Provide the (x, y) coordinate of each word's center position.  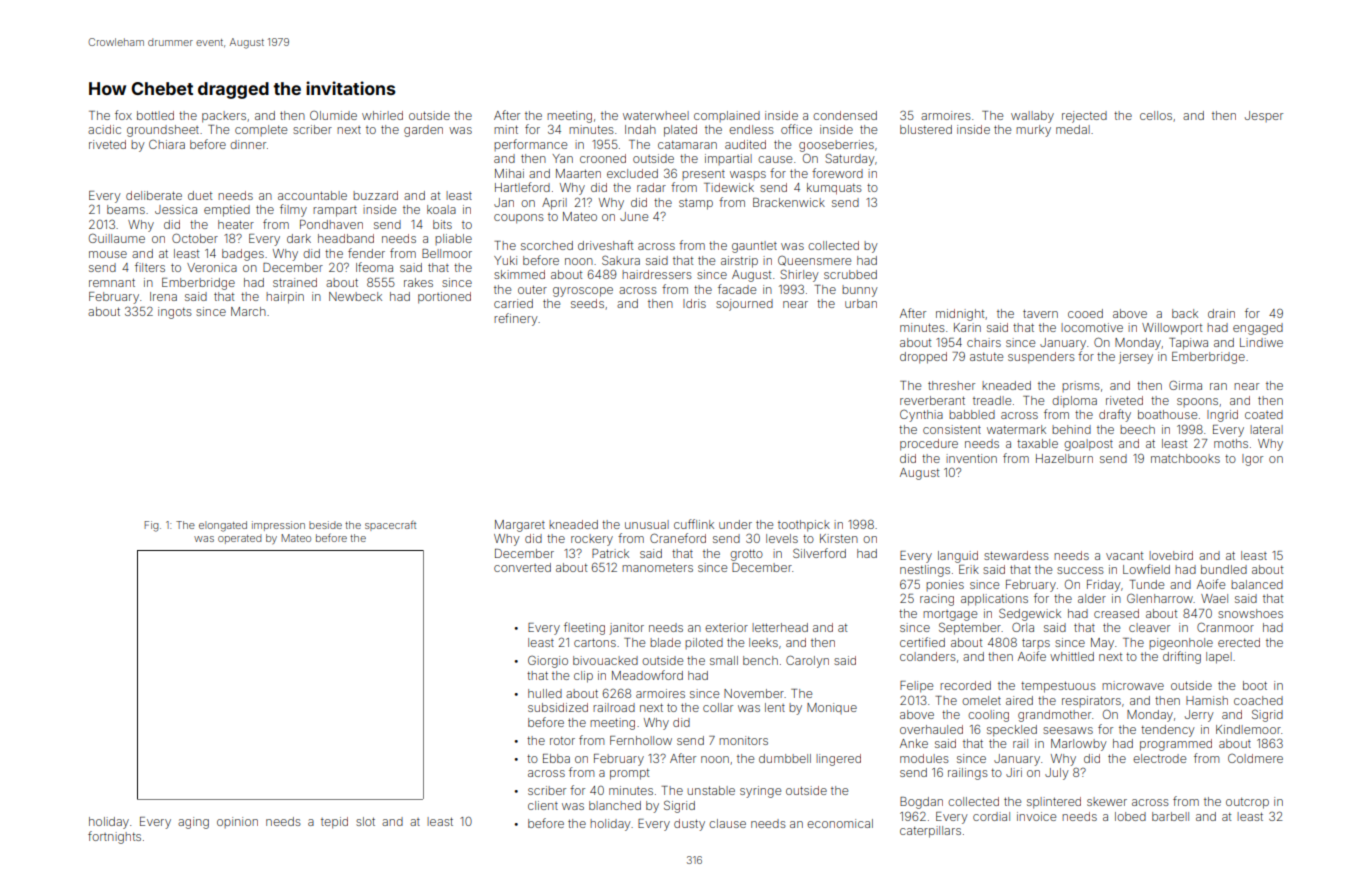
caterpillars (930, 832)
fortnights (114, 837)
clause (727, 823)
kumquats (834, 189)
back (1185, 313)
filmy (293, 210)
